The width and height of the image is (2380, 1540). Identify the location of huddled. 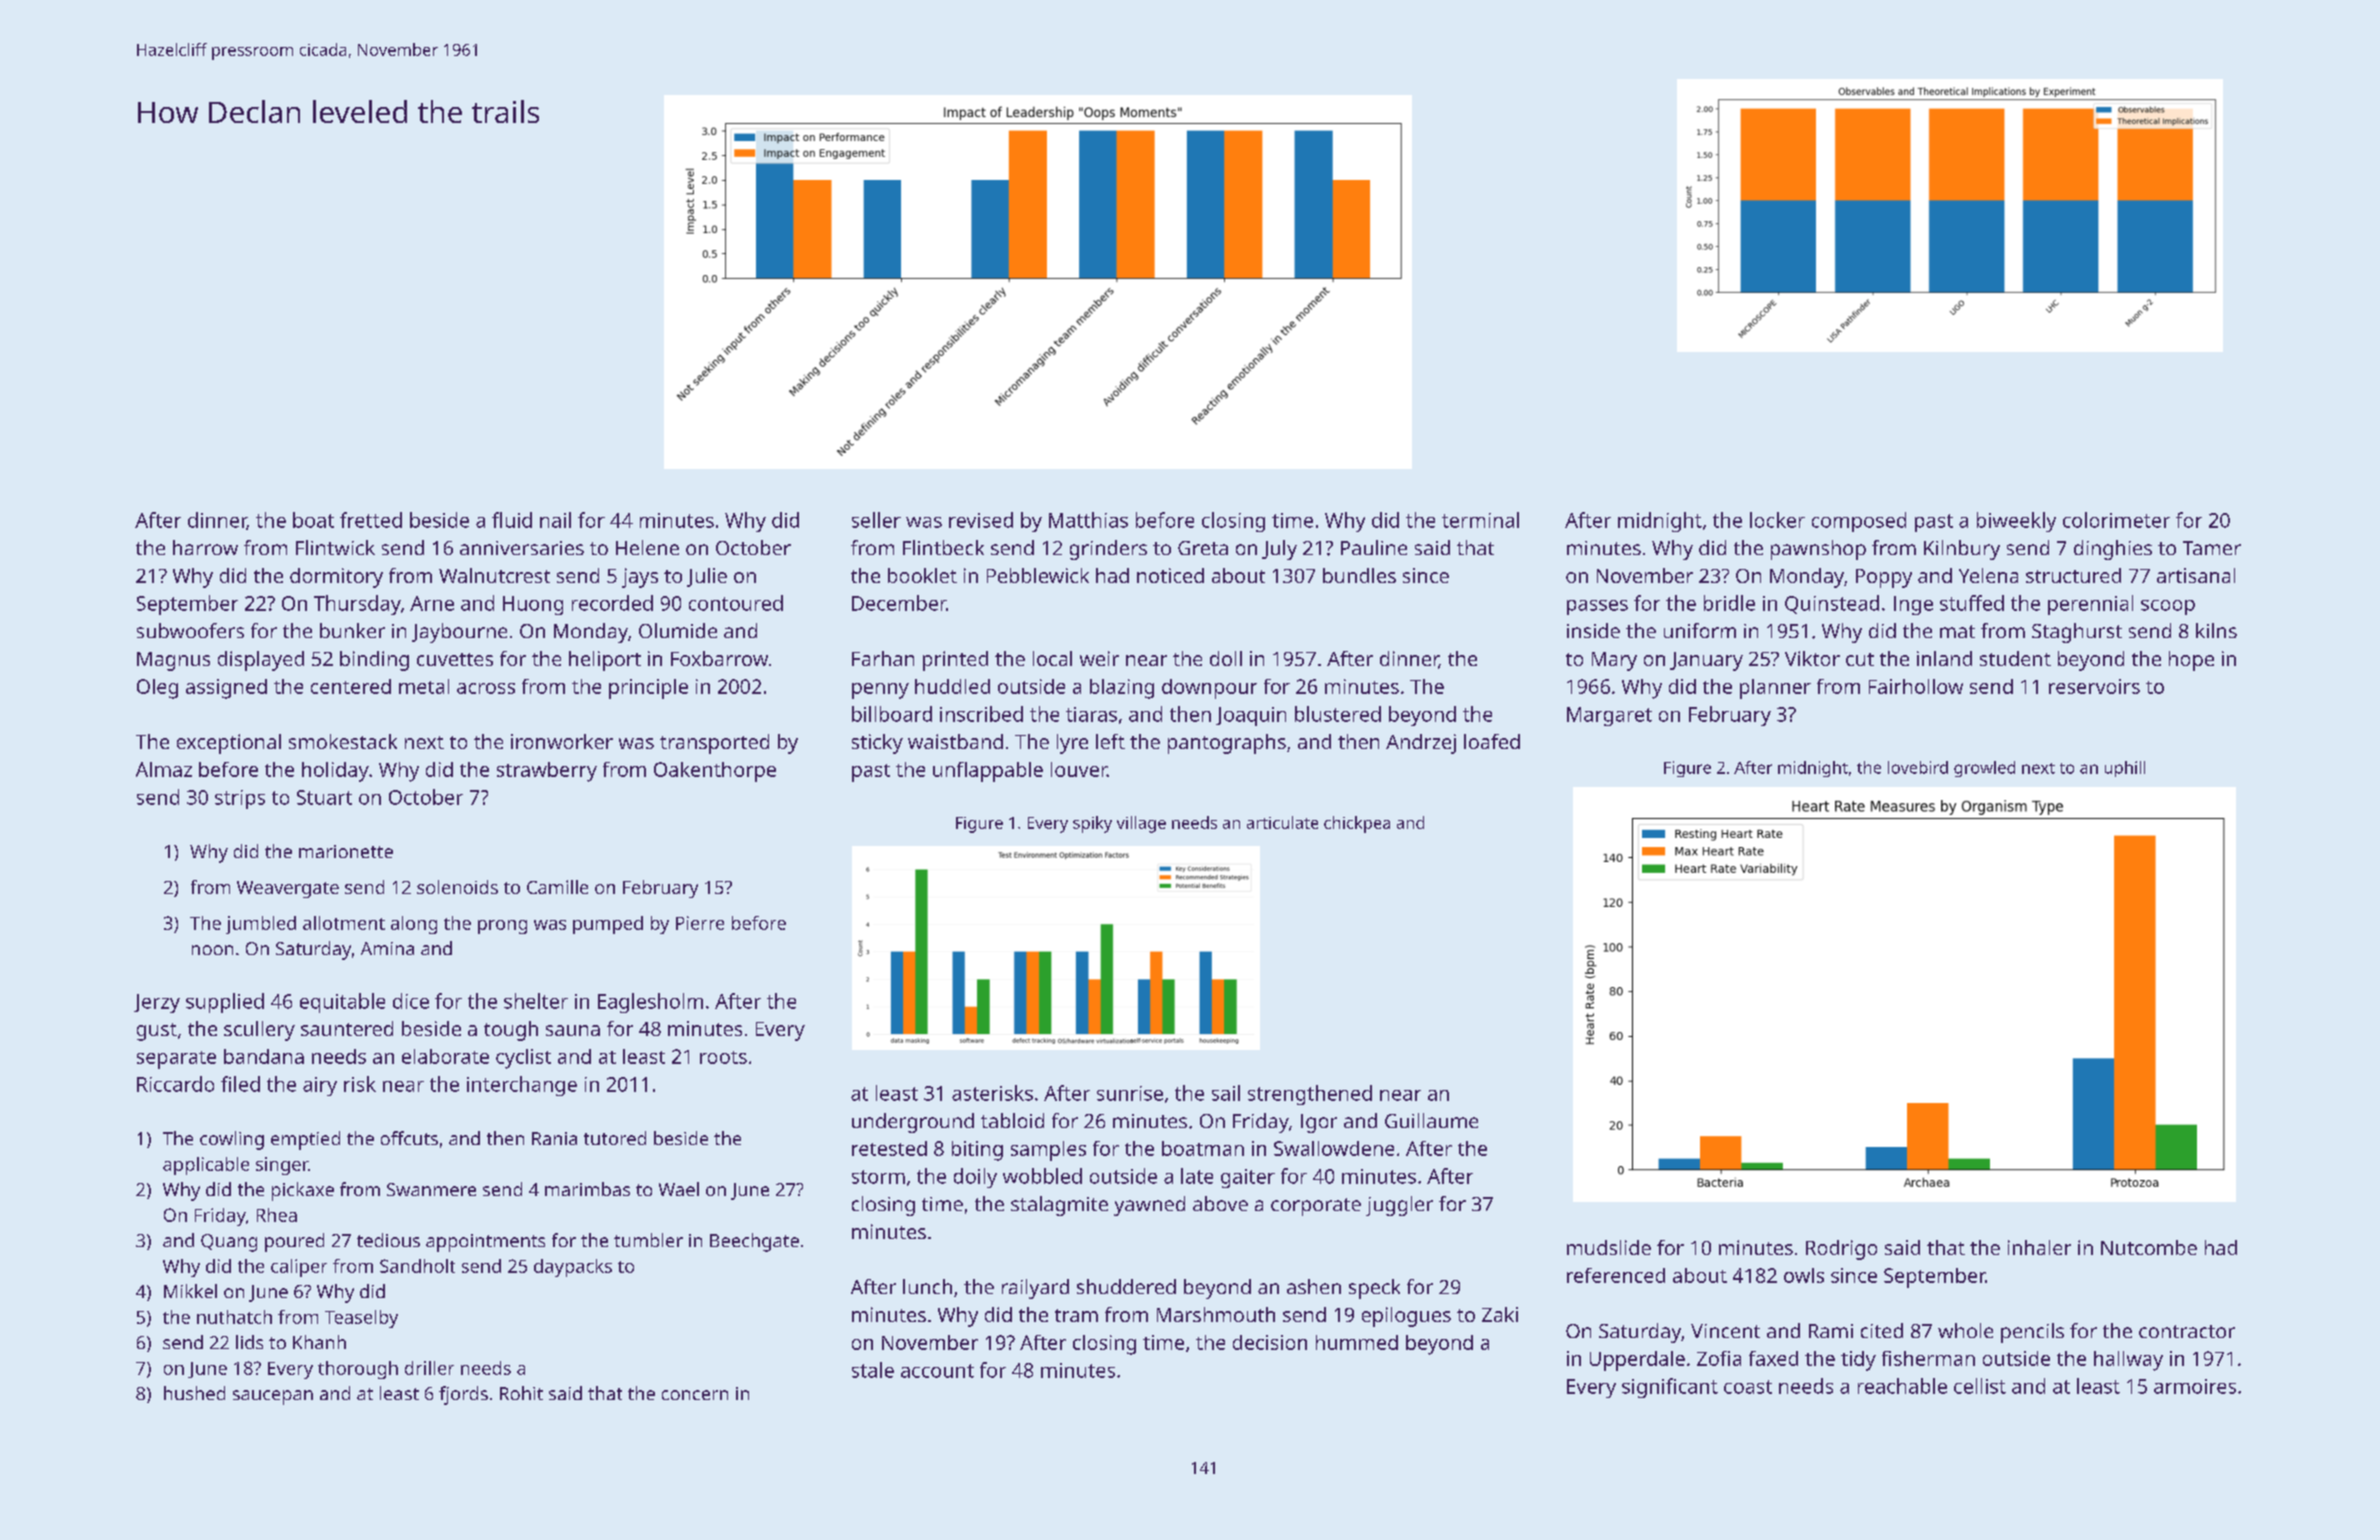
(952, 686).
